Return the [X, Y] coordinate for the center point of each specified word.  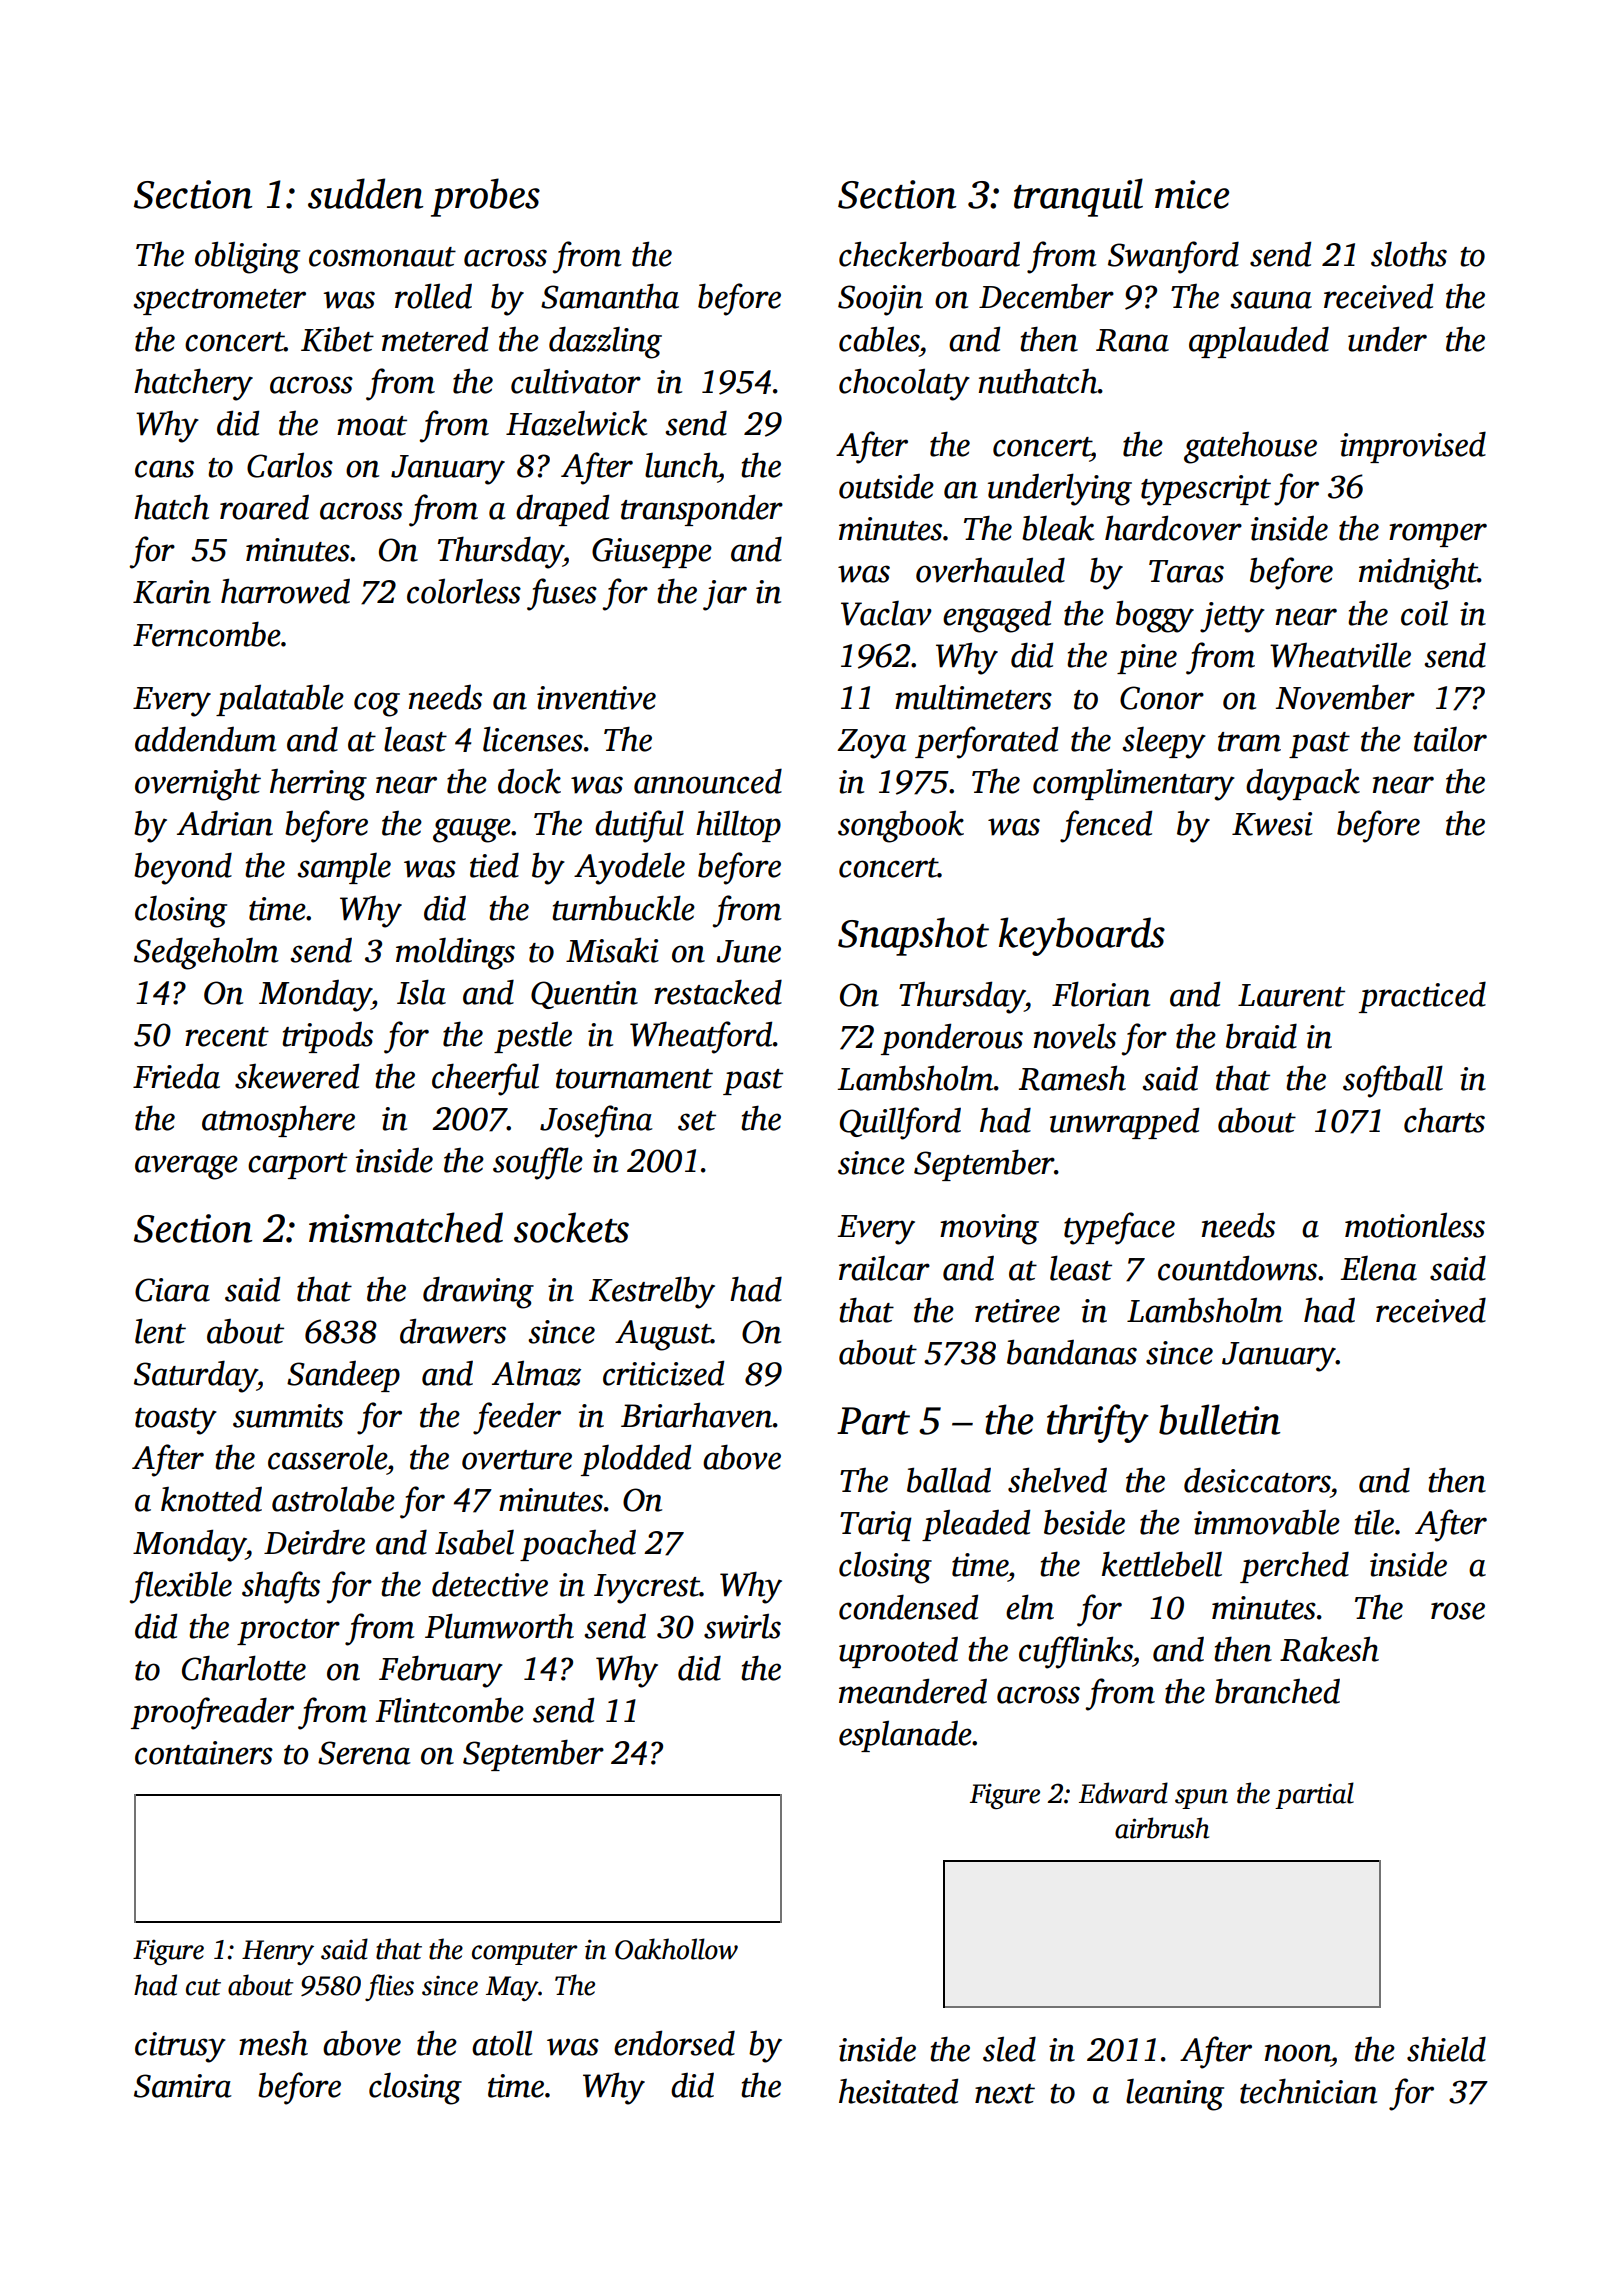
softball [1393, 1081]
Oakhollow [676, 1949]
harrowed [285, 591]
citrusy [180, 2047]
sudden [365, 193]
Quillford [900, 1123]
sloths [1409, 254]
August [663, 1335]
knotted [211, 1499]
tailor [1450, 739]
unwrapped [1124, 1123]
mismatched [406, 1227]
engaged [997, 616]
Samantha [610, 296]
